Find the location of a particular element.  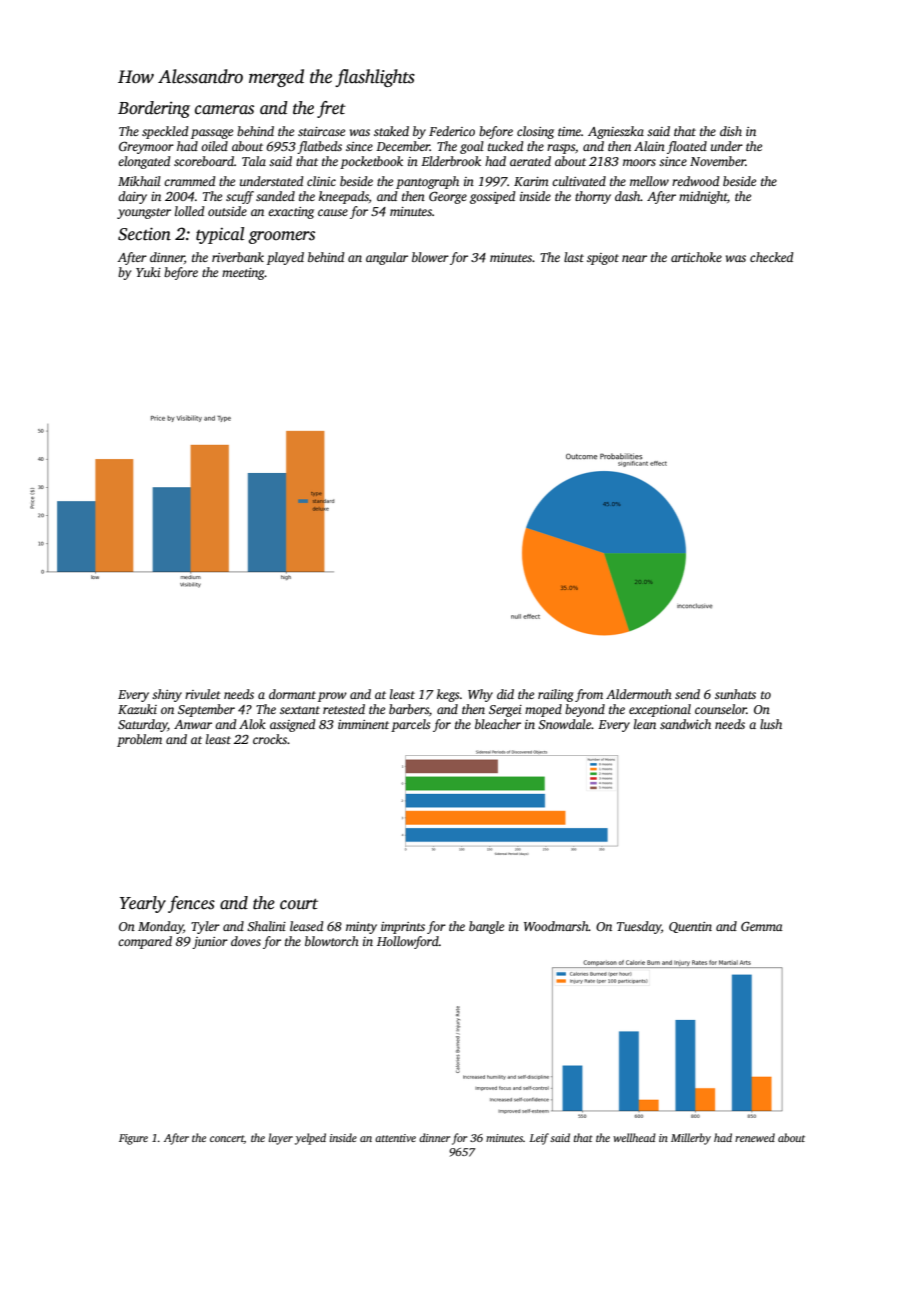

crocks is located at coordinates (270, 739).
